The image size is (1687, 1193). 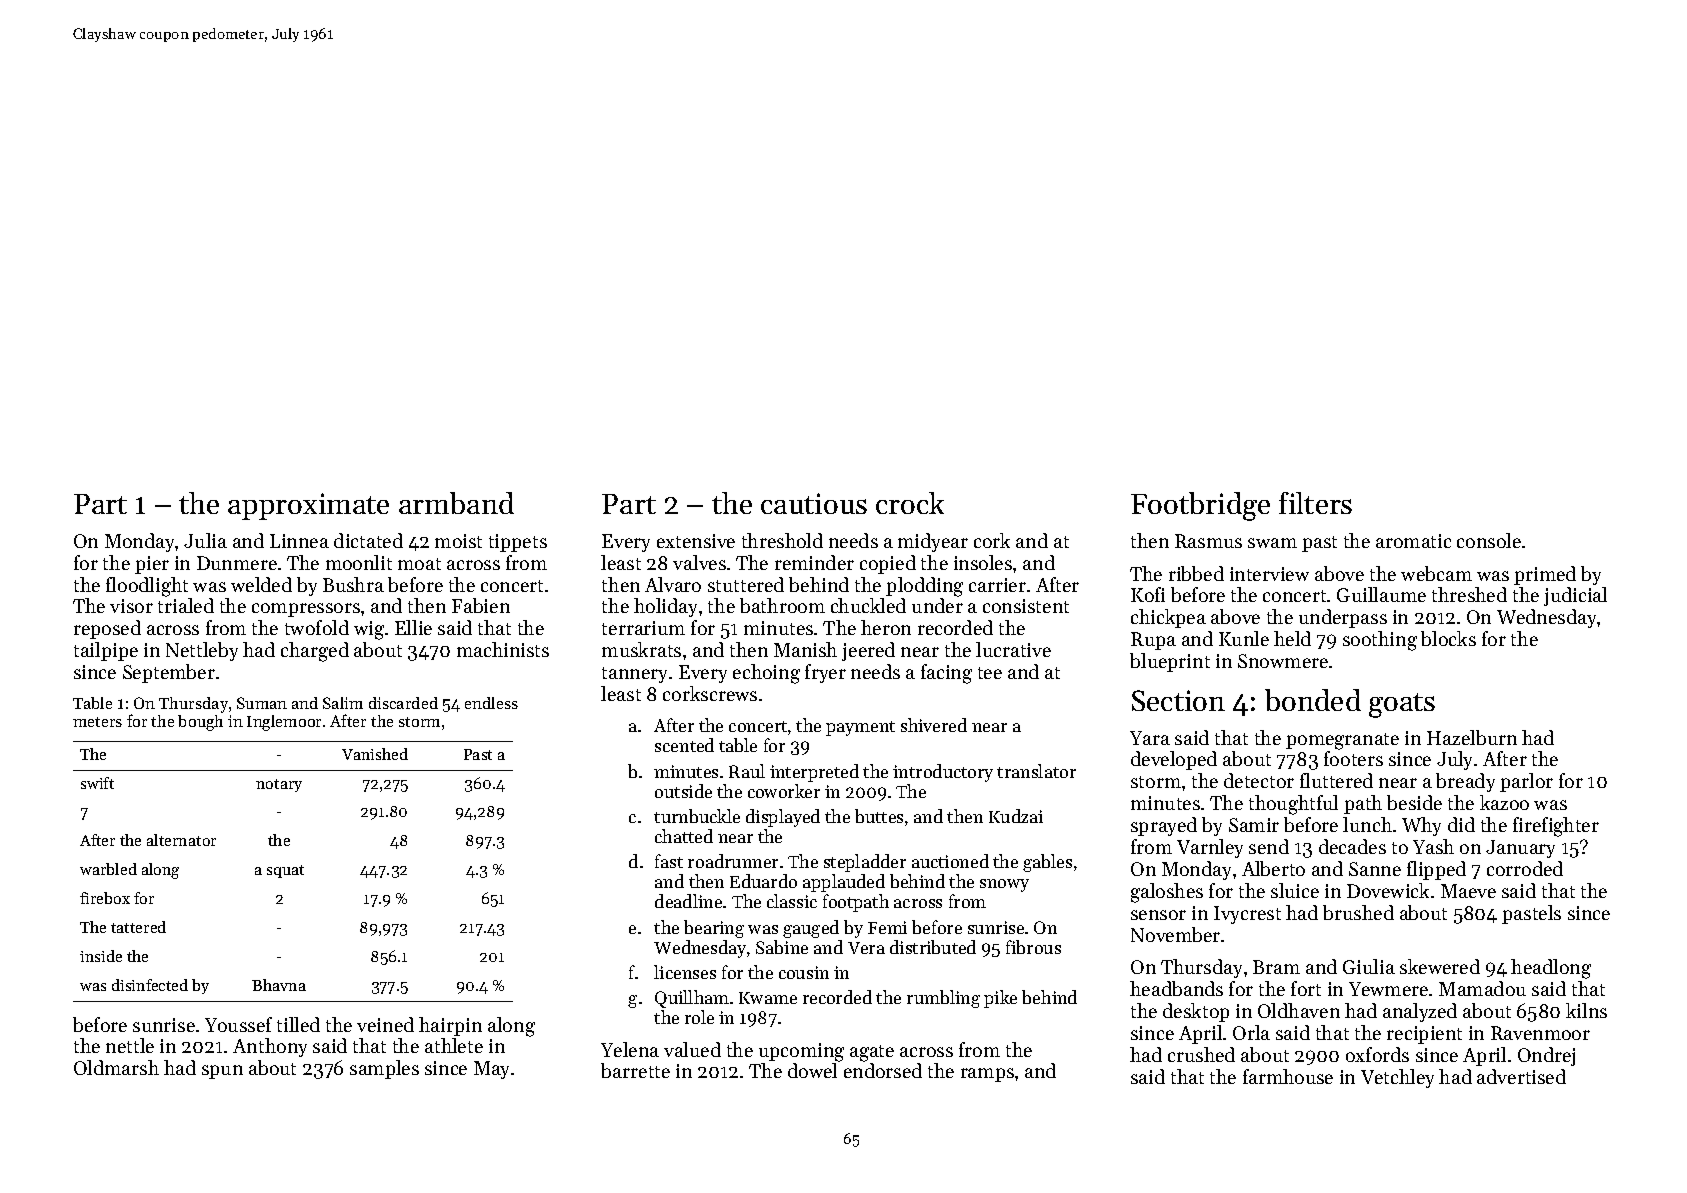 I want to click on cautious, so click(x=814, y=503).
